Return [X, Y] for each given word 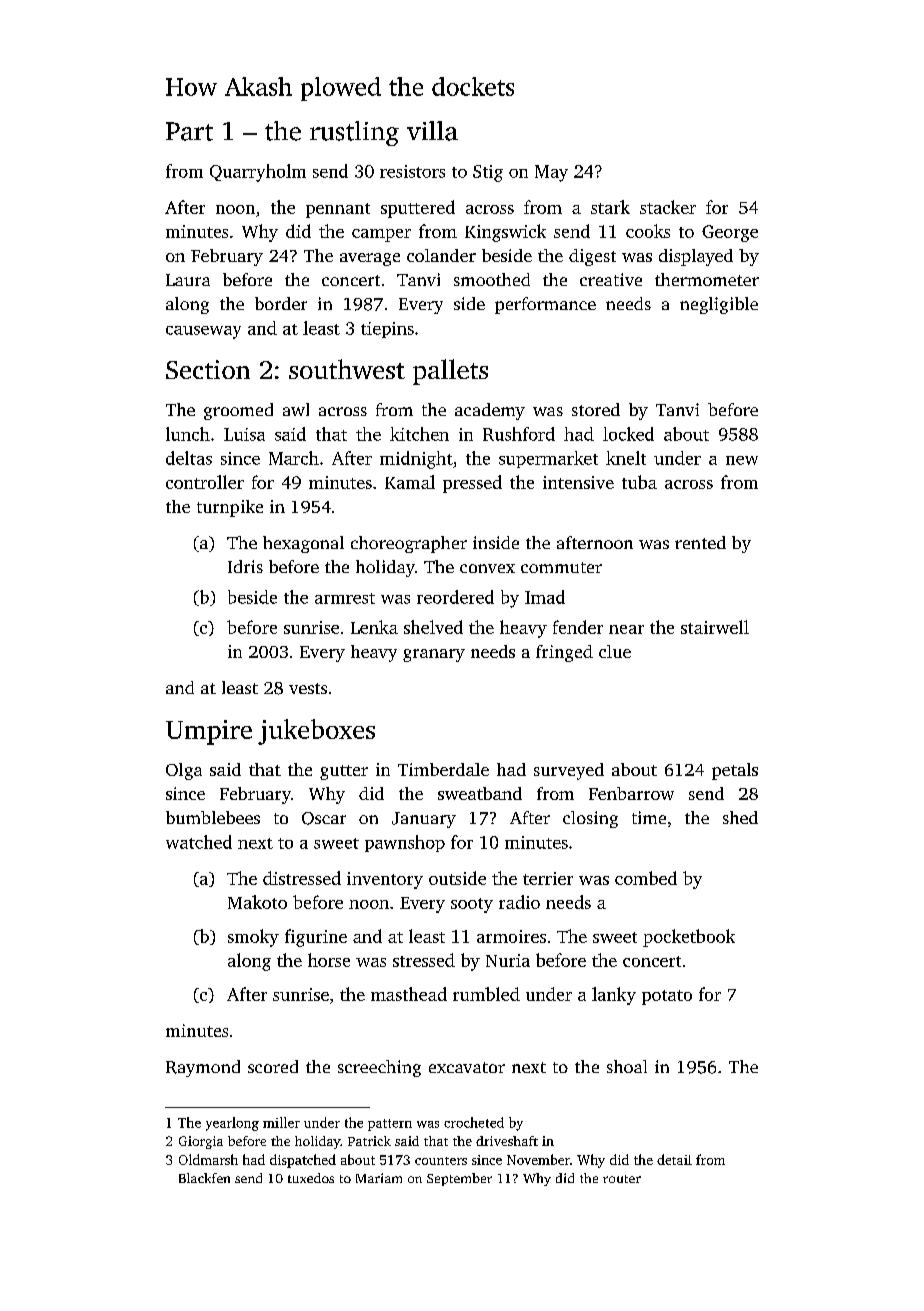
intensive [578, 482]
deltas [189, 458]
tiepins [387, 330]
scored [273, 1066]
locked [628, 434]
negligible [719, 305]
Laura [188, 280]
